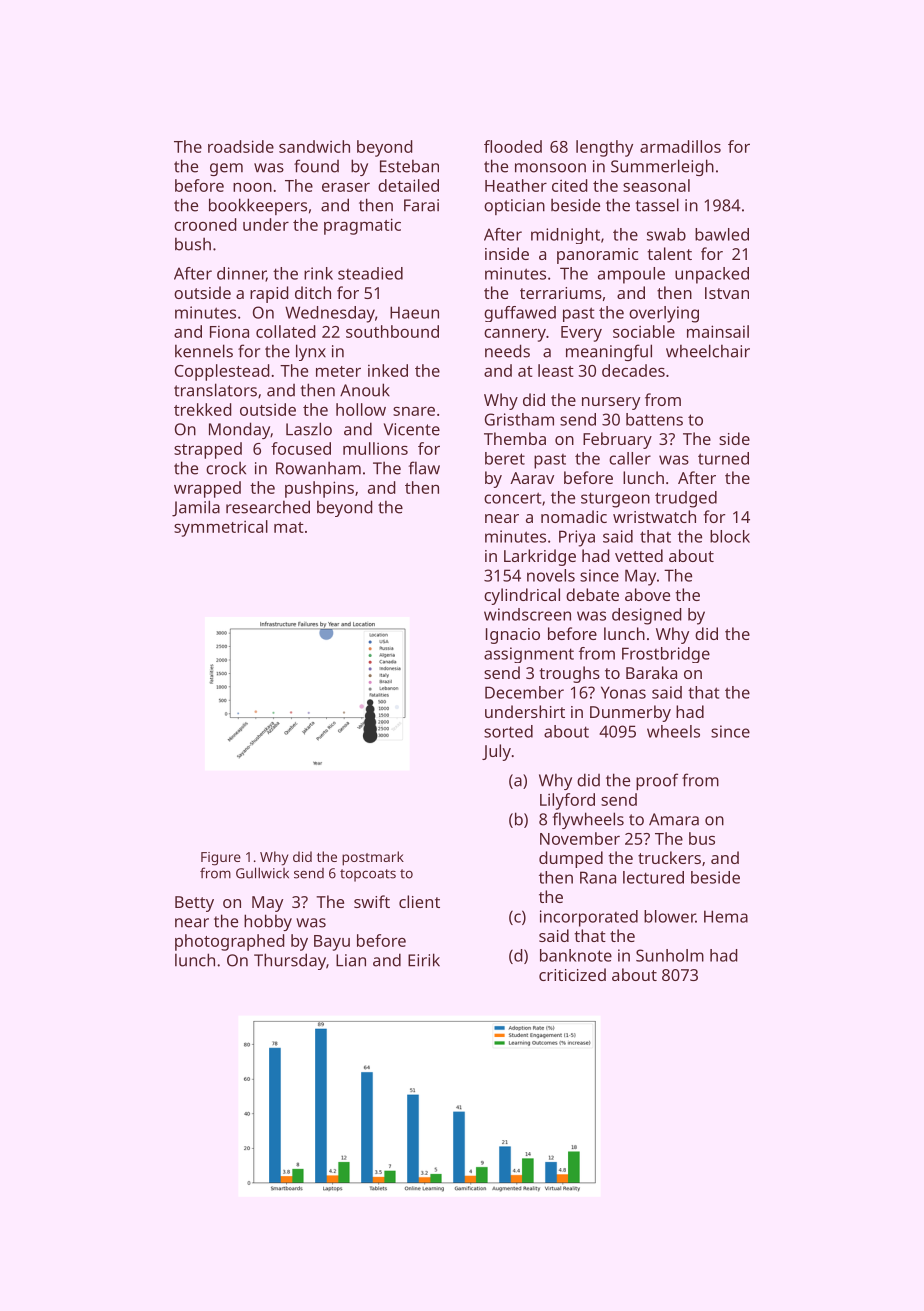 The image size is (924, 1311). What do you see at coordinates (252, 187) in the screenshot?
I see `noon` at bounding box center [252, 187].
